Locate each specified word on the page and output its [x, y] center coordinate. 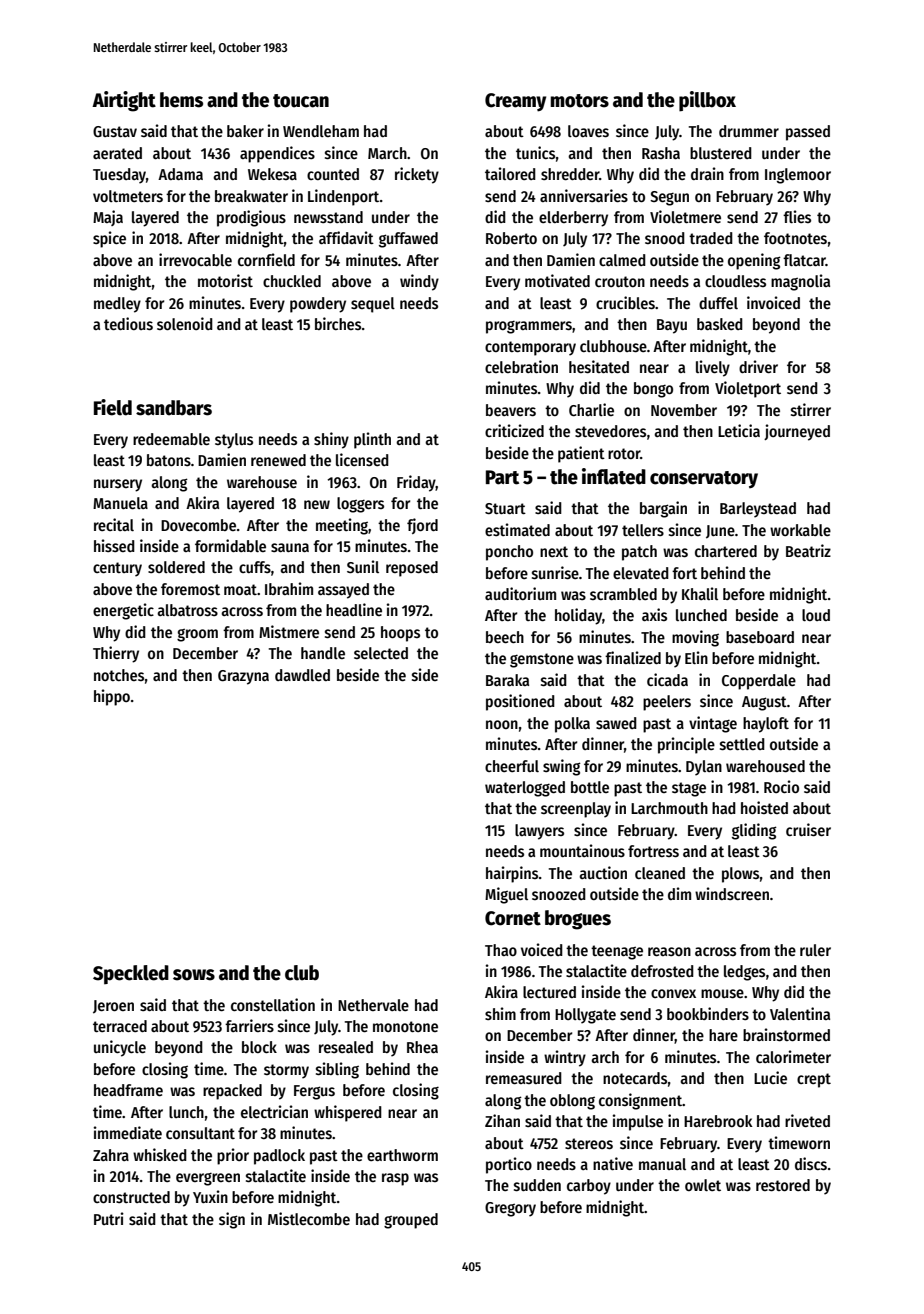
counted [333, 174]
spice [109, 239]
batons [169, 460]
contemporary [530, 348]
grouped [411, 1221]
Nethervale [373, 1005]
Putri [109, 1218]
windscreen [732, 893]
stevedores [610, 431]
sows [194, 975]
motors [579, 101]
